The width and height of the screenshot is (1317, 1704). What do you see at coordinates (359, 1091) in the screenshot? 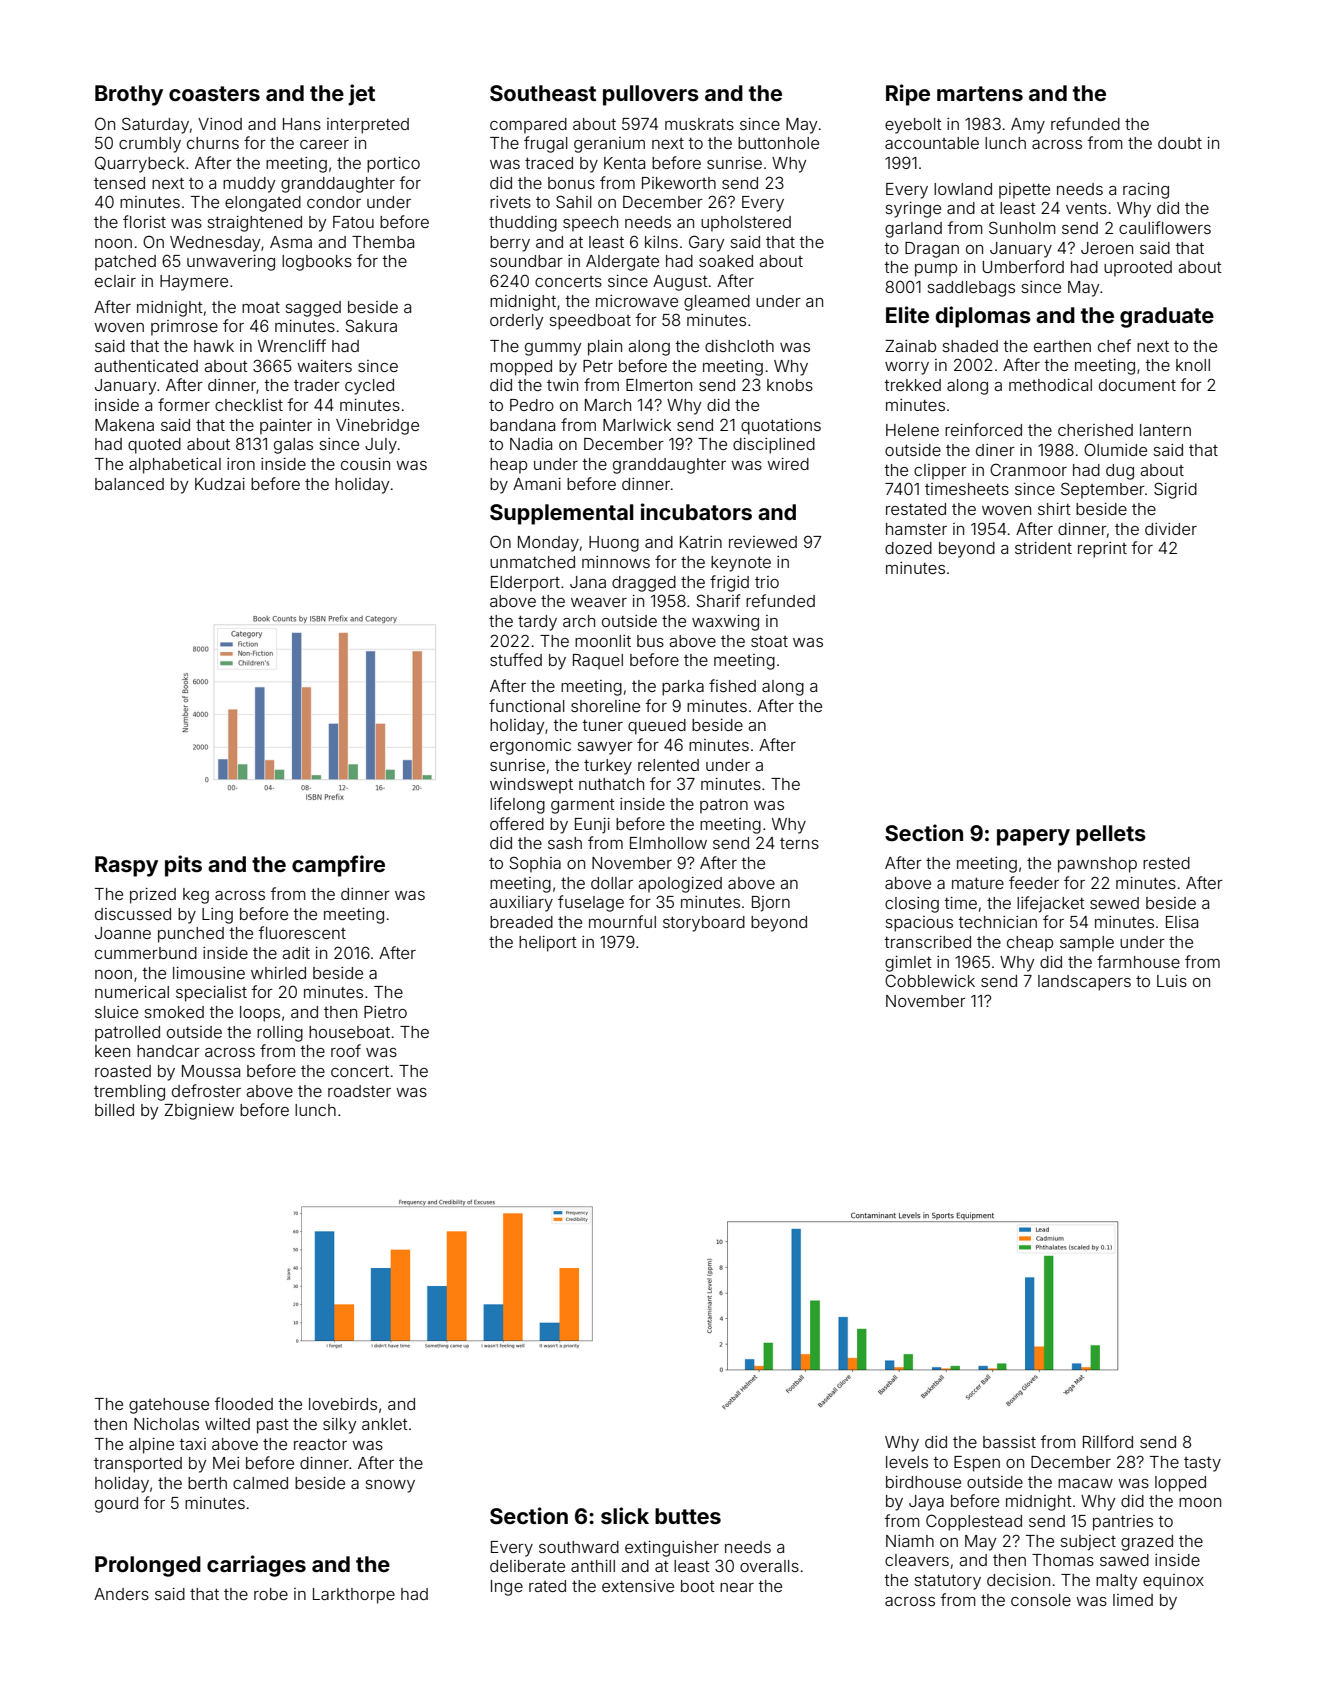
I see `roadster` at bounding box center [359, 1091].
